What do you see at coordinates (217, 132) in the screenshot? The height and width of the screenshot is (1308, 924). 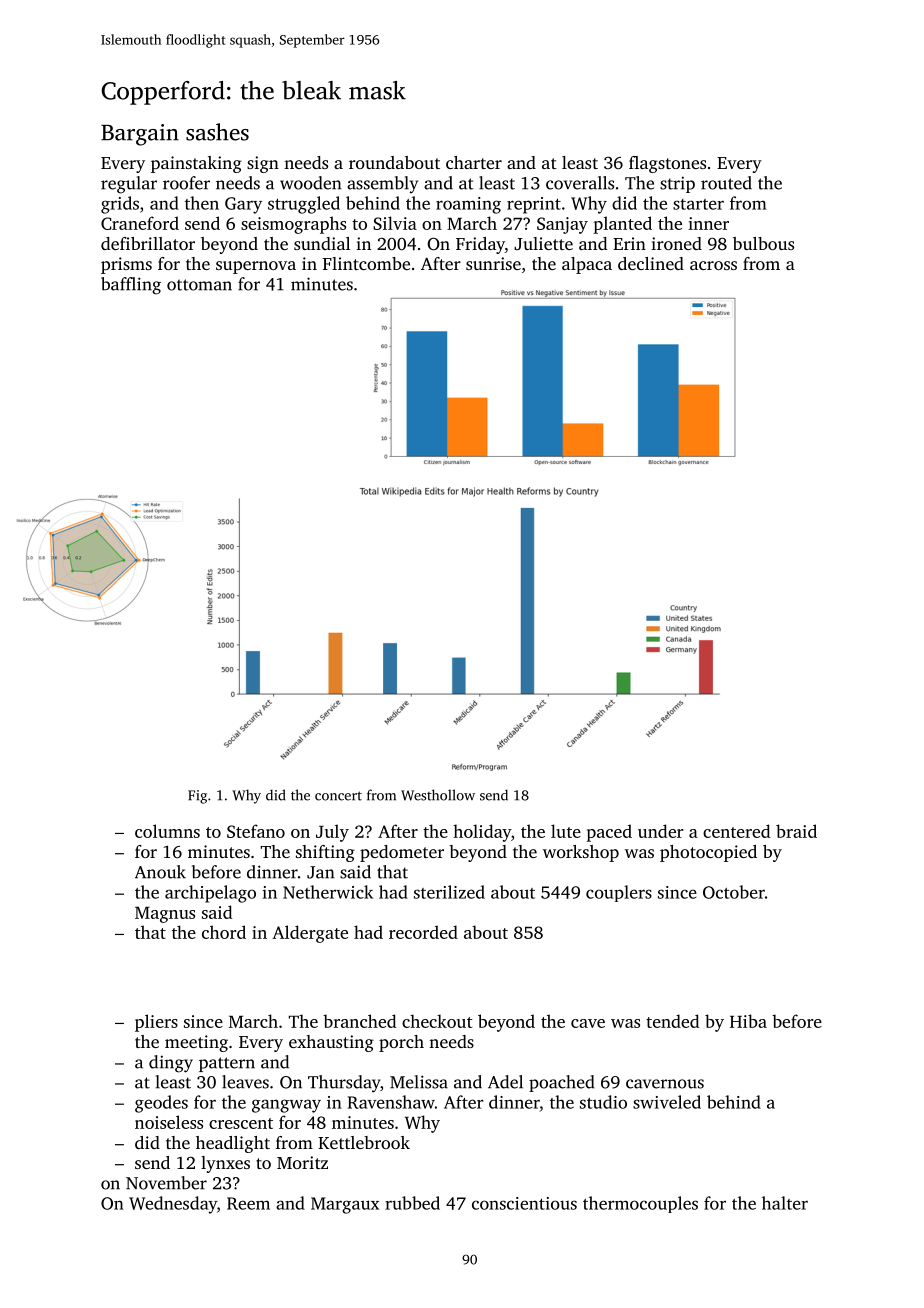 I see `sashes` at bounding box center [217, 132].
